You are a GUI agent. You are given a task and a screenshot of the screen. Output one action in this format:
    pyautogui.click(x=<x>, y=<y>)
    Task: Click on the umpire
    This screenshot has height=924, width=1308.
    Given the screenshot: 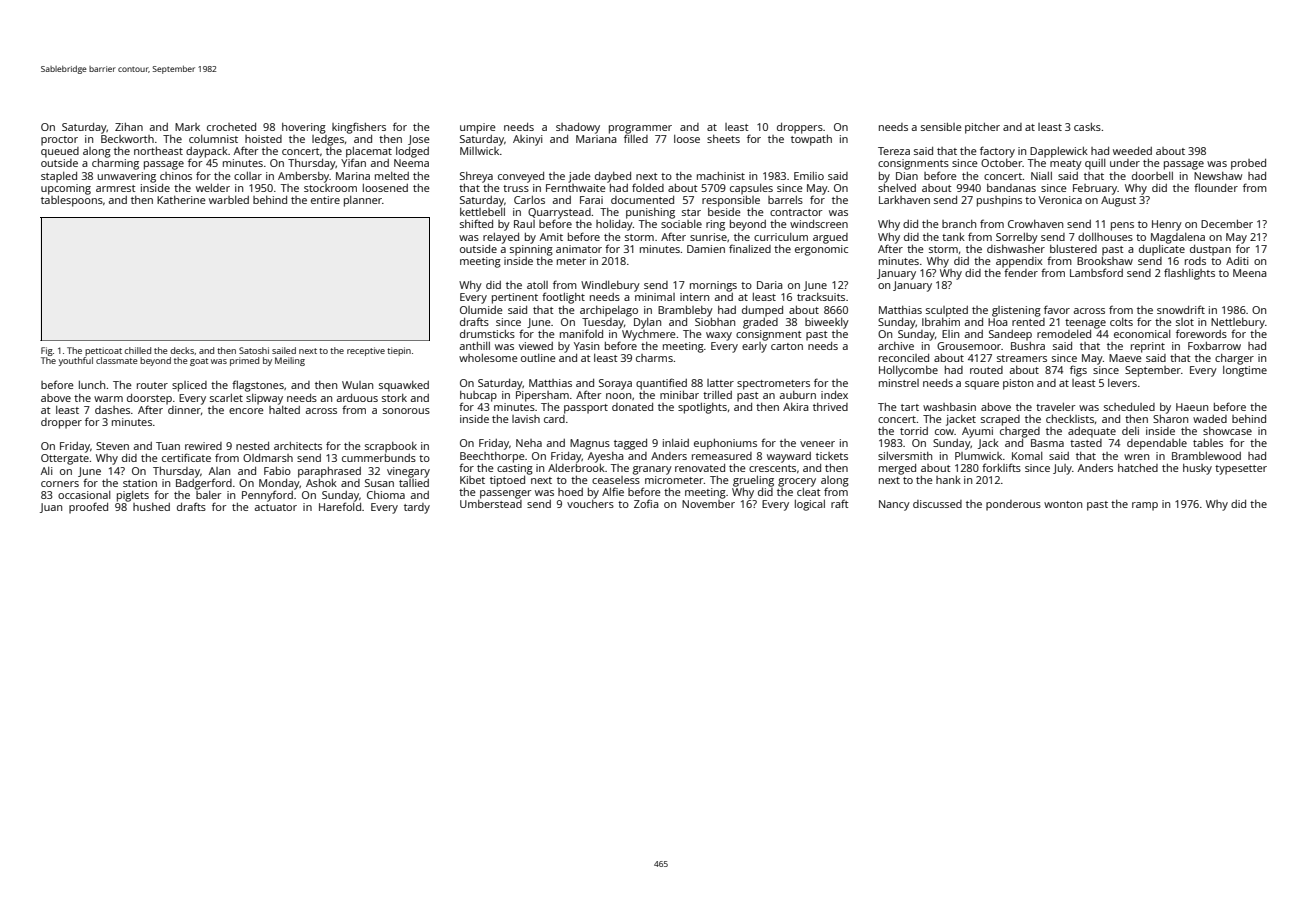 What is the action you would take?
    pyautogui.click(x=478, y=128)
